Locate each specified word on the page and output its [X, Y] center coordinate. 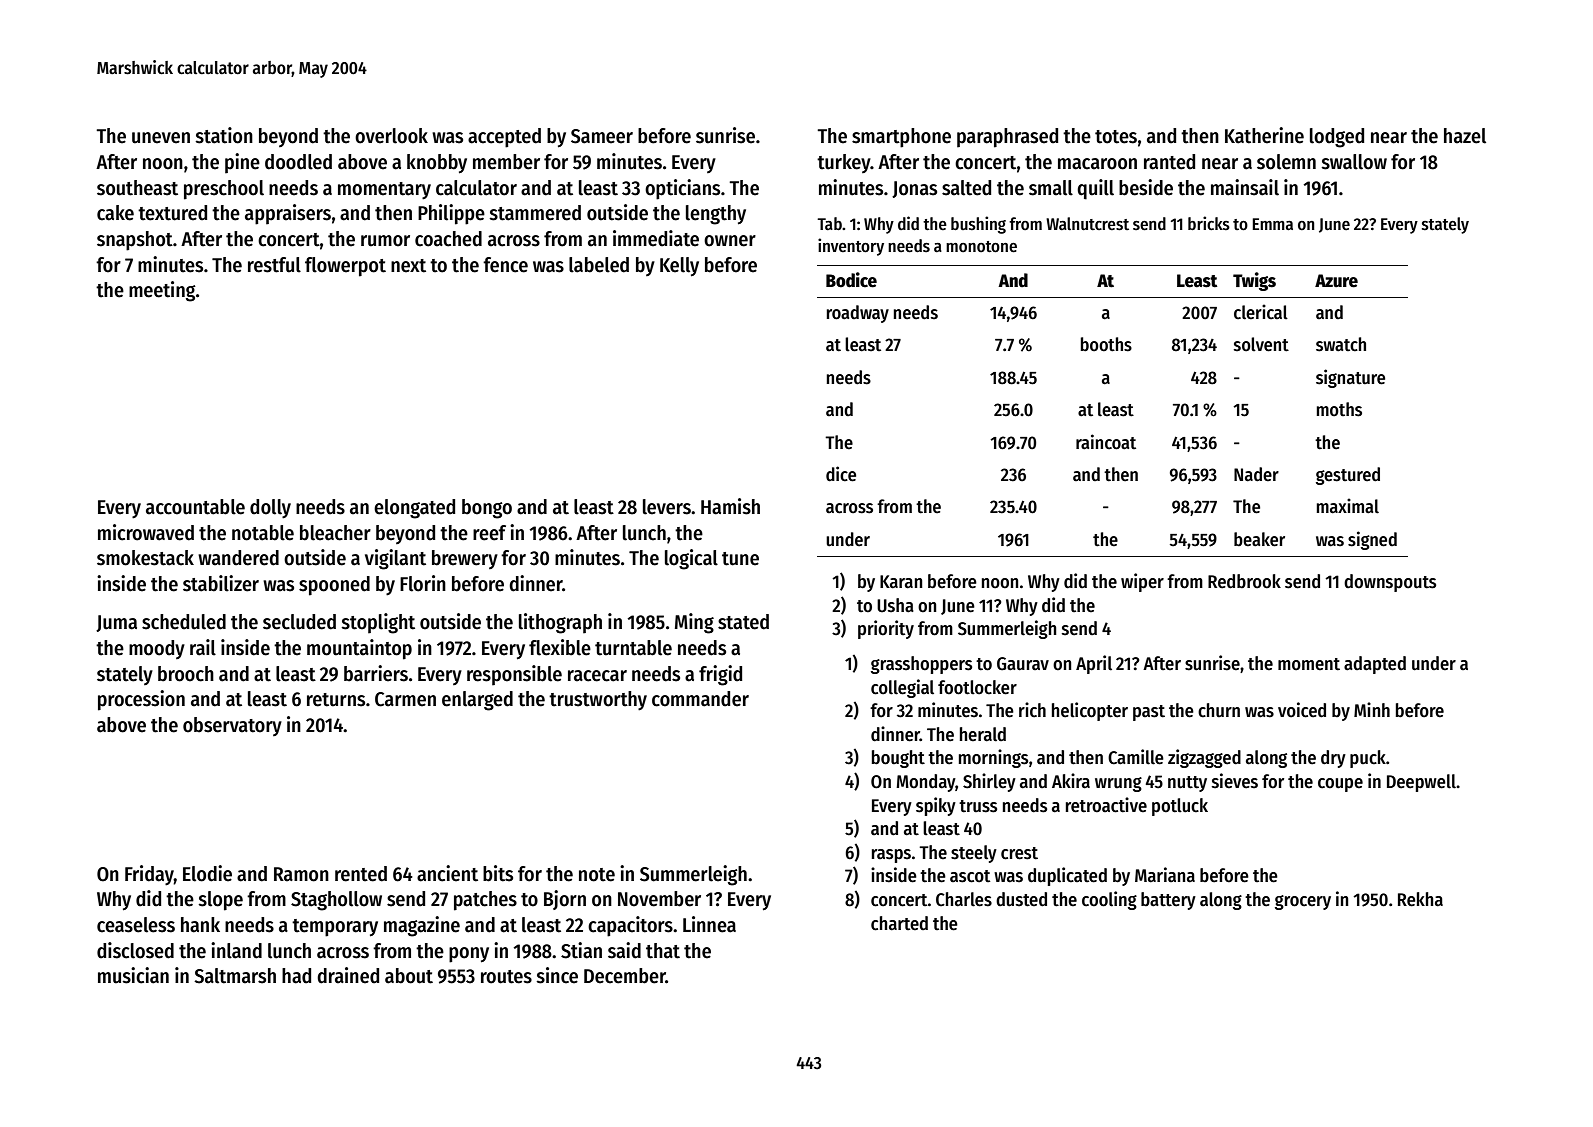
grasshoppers [921, 665]
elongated [414, 509]
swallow [1354, 162]
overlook [391, 136]
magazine [422, 926]
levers [667, 507]
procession [141, 700]
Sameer [602, 136]
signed [1372, 540]
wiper [1142, 582]
